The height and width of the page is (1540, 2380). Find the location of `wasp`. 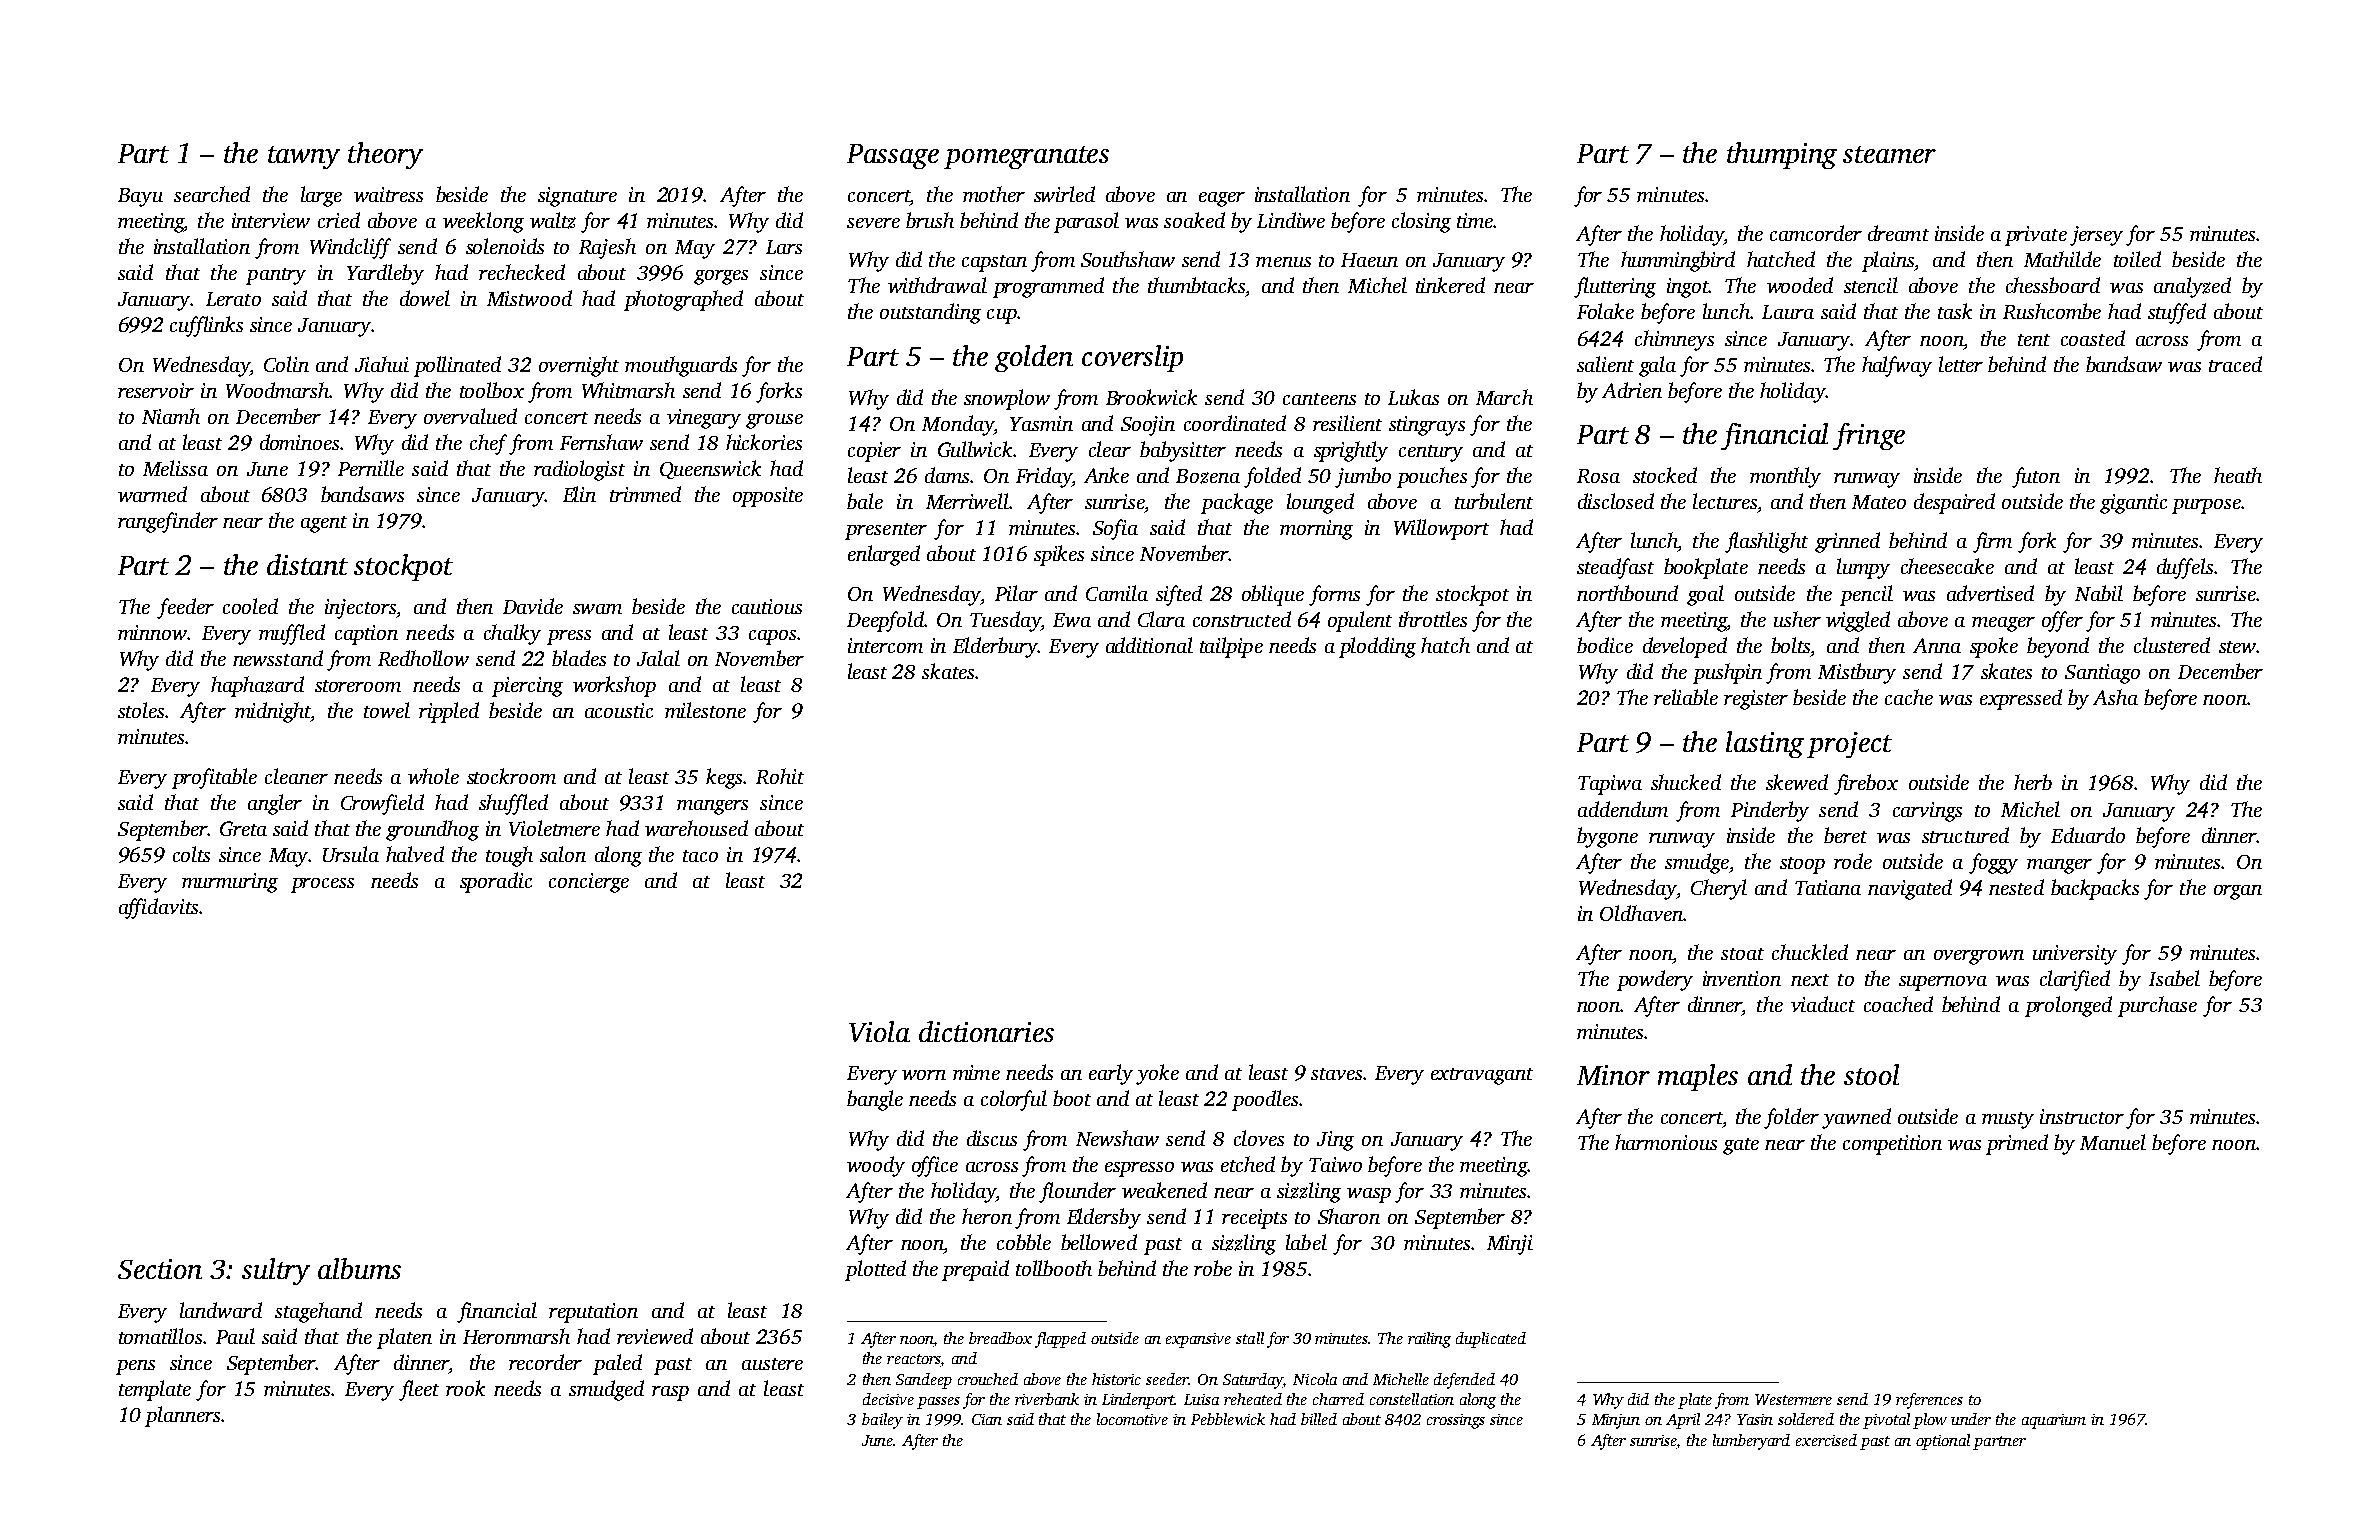

wasp is located at coordinates (1369, 1195).
